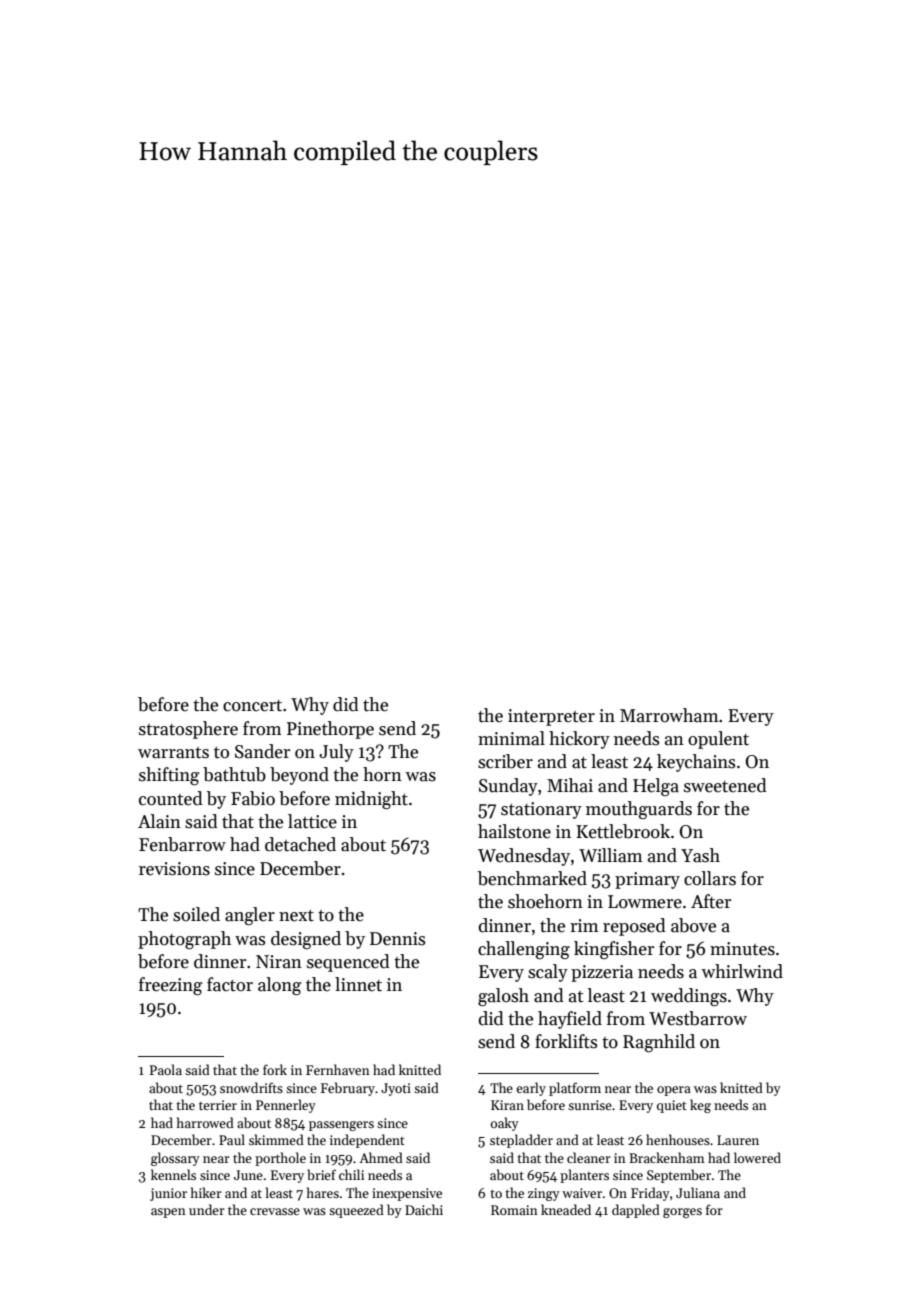  I want to click on Marrowham, so click(669, 715).
